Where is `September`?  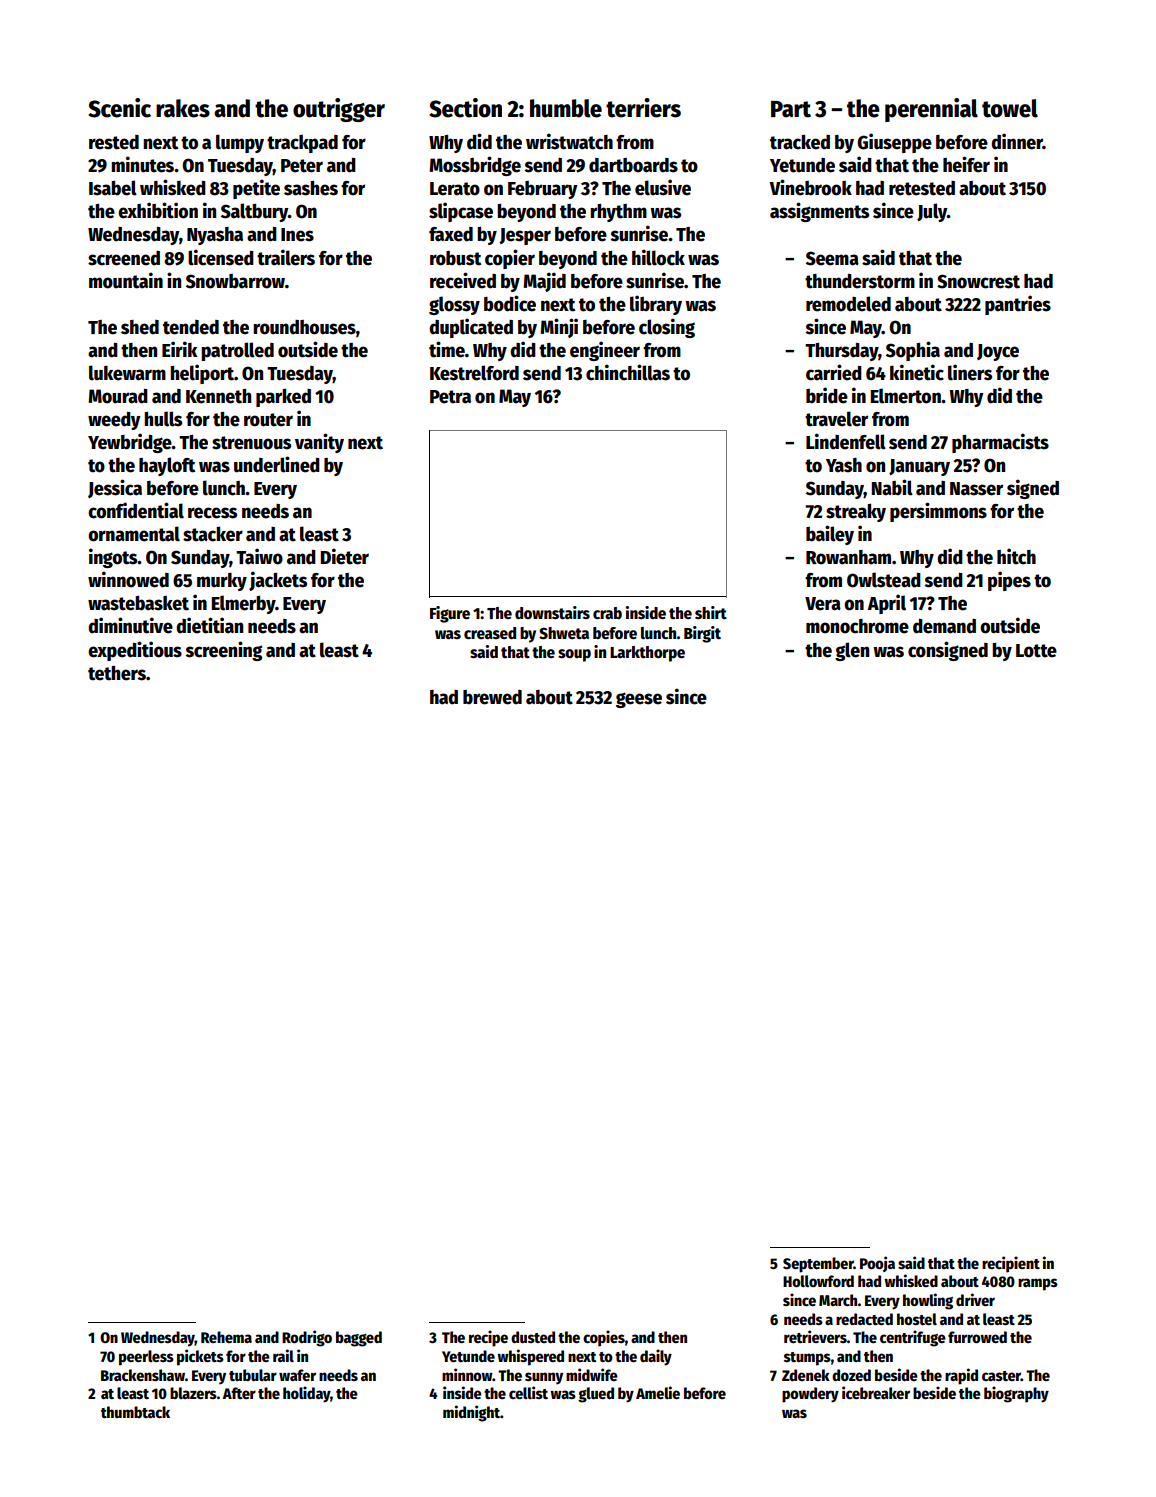
September is located at coordinates (818, 1265).
